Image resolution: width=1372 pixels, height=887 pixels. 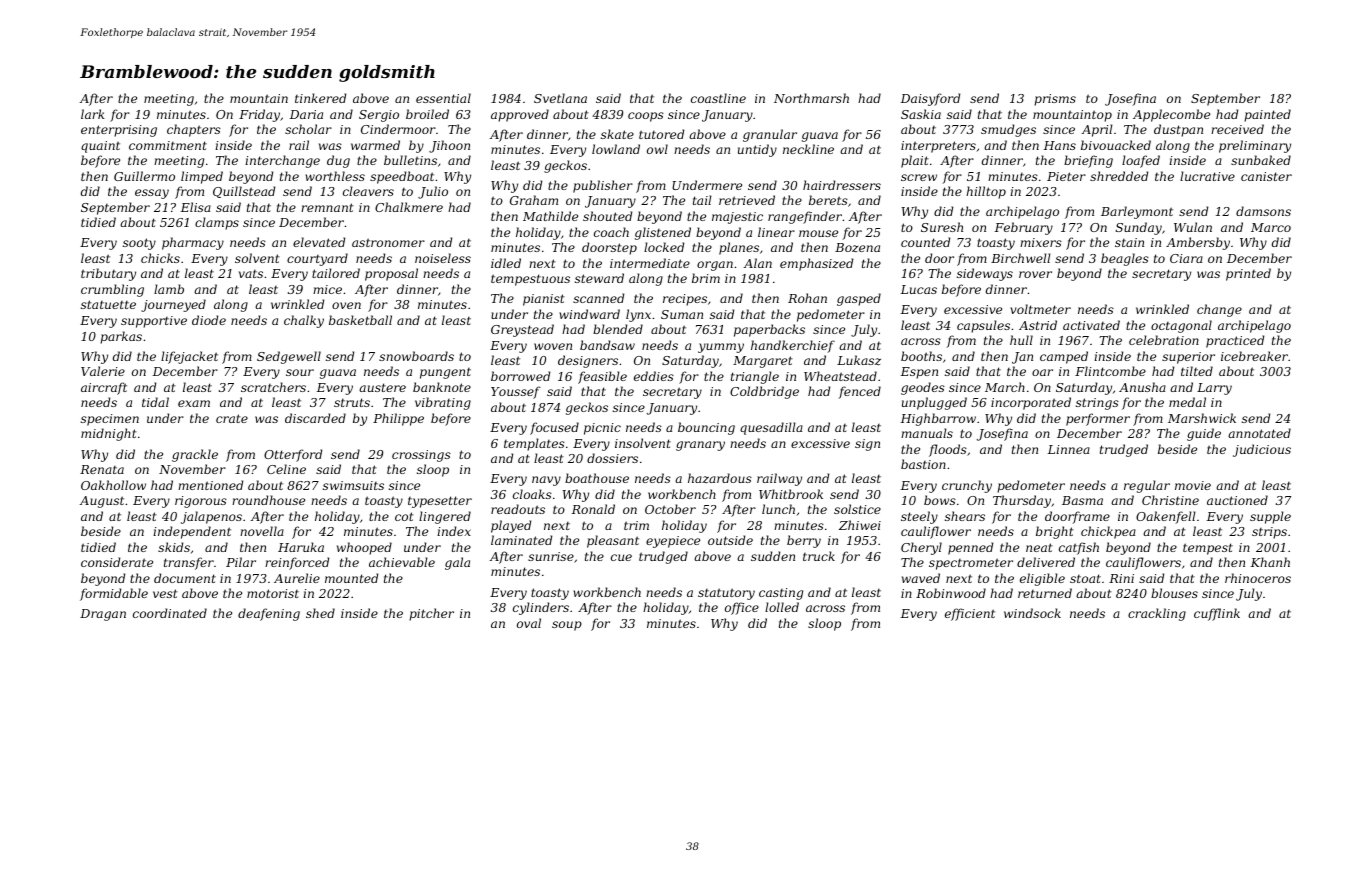 What do you see at coordinates (443, 98) in the image?
I see `essential` at bounding box center [443, 98].
